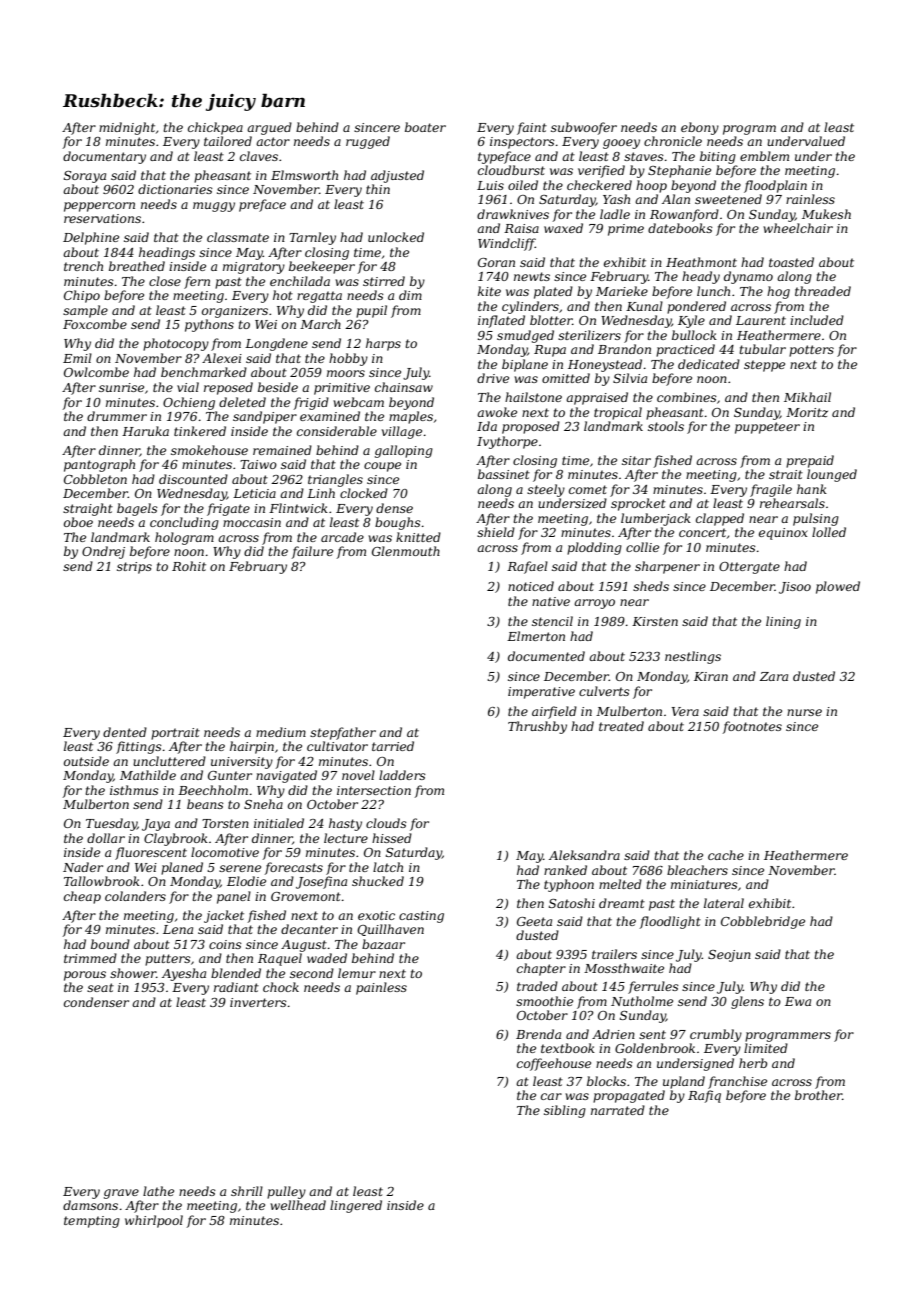 The height and width of the image is (1308, 924). Describe the element at coordinates (832, 475) in the image. I see `lounged` at that location.
